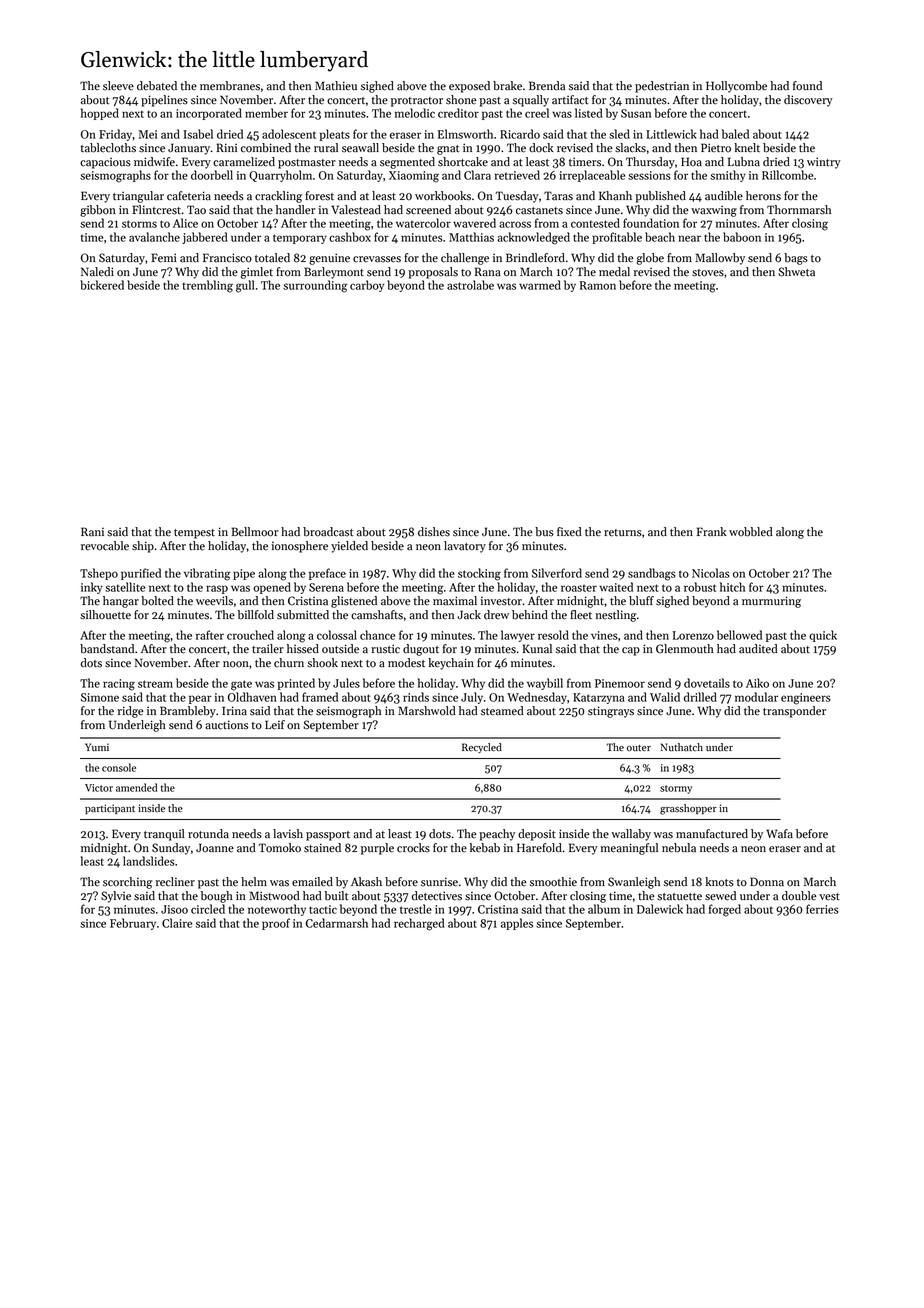 Image resolution: width=924 pixels, height=1308 pixels. I want to click on Yumi, so click(97, 747).
